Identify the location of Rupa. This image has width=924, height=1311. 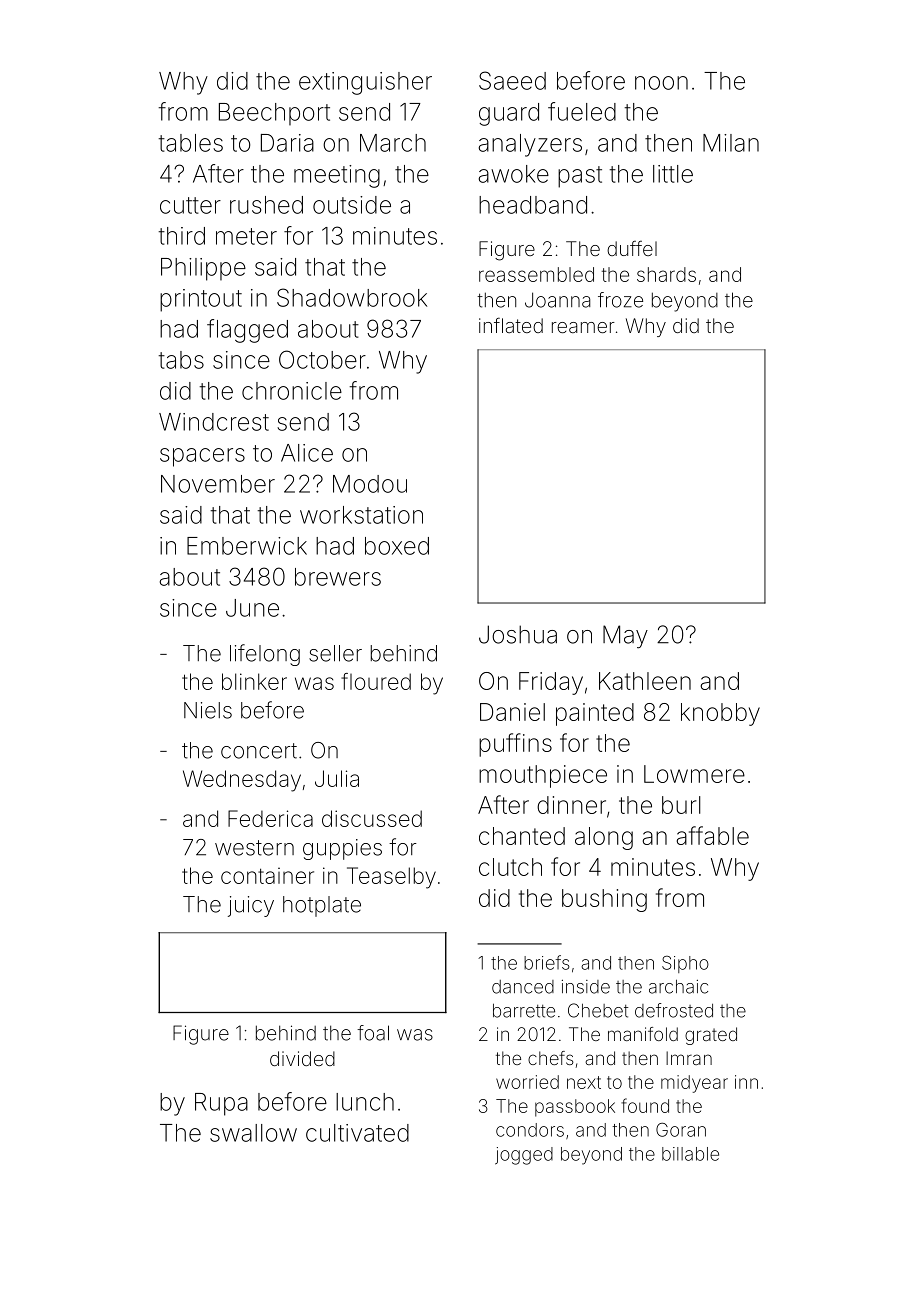
(221, 1104).
